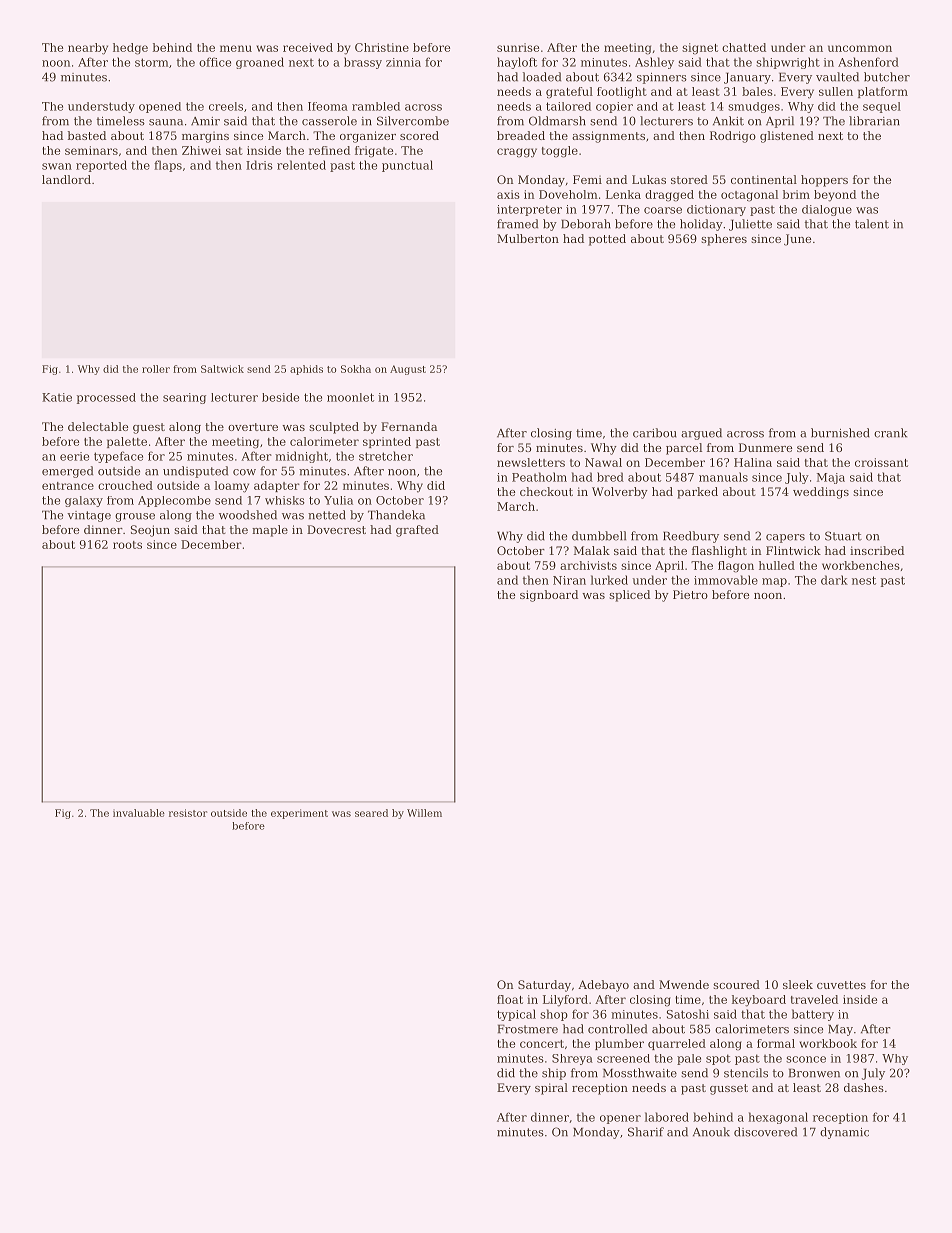  What do you see at coordinates (127, 545) in the page?
I see `roots` at bounding box center [127, 545].
